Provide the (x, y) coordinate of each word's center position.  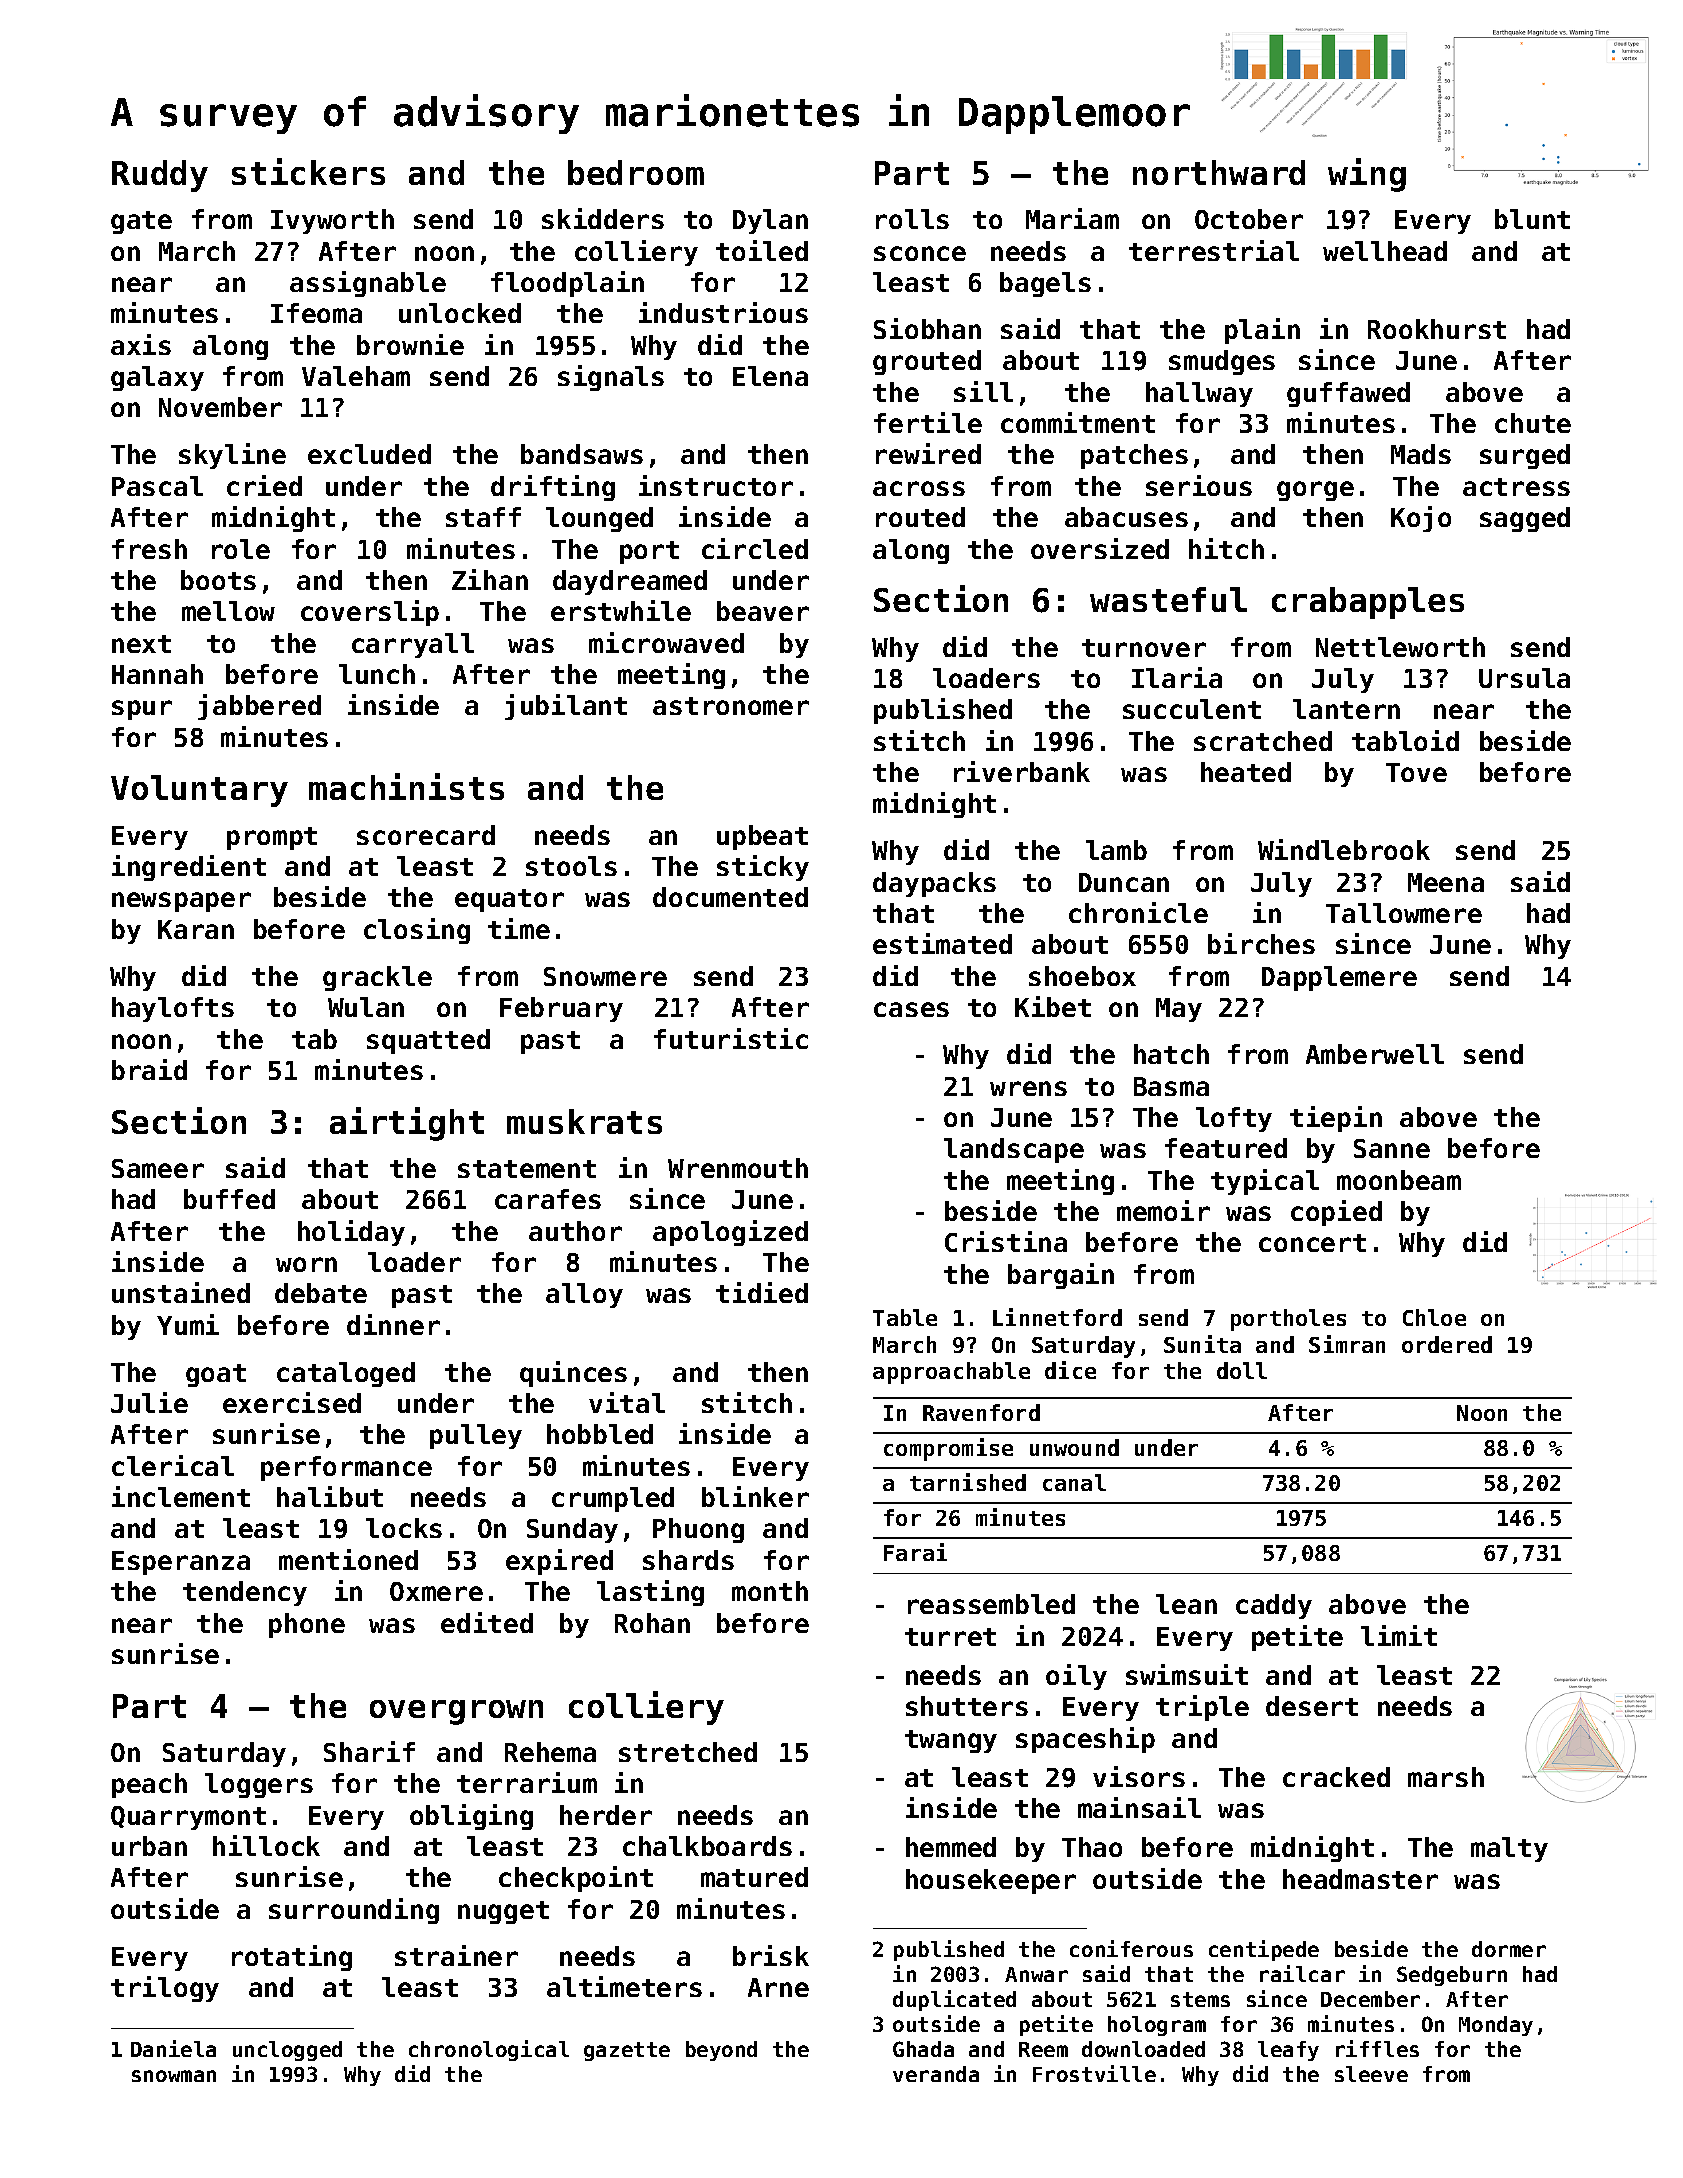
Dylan (770, 221)
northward (1219, 172)
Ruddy (160, 176)
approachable (951, 1373)
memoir (1163, 1210)
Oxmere (436, 1591)
